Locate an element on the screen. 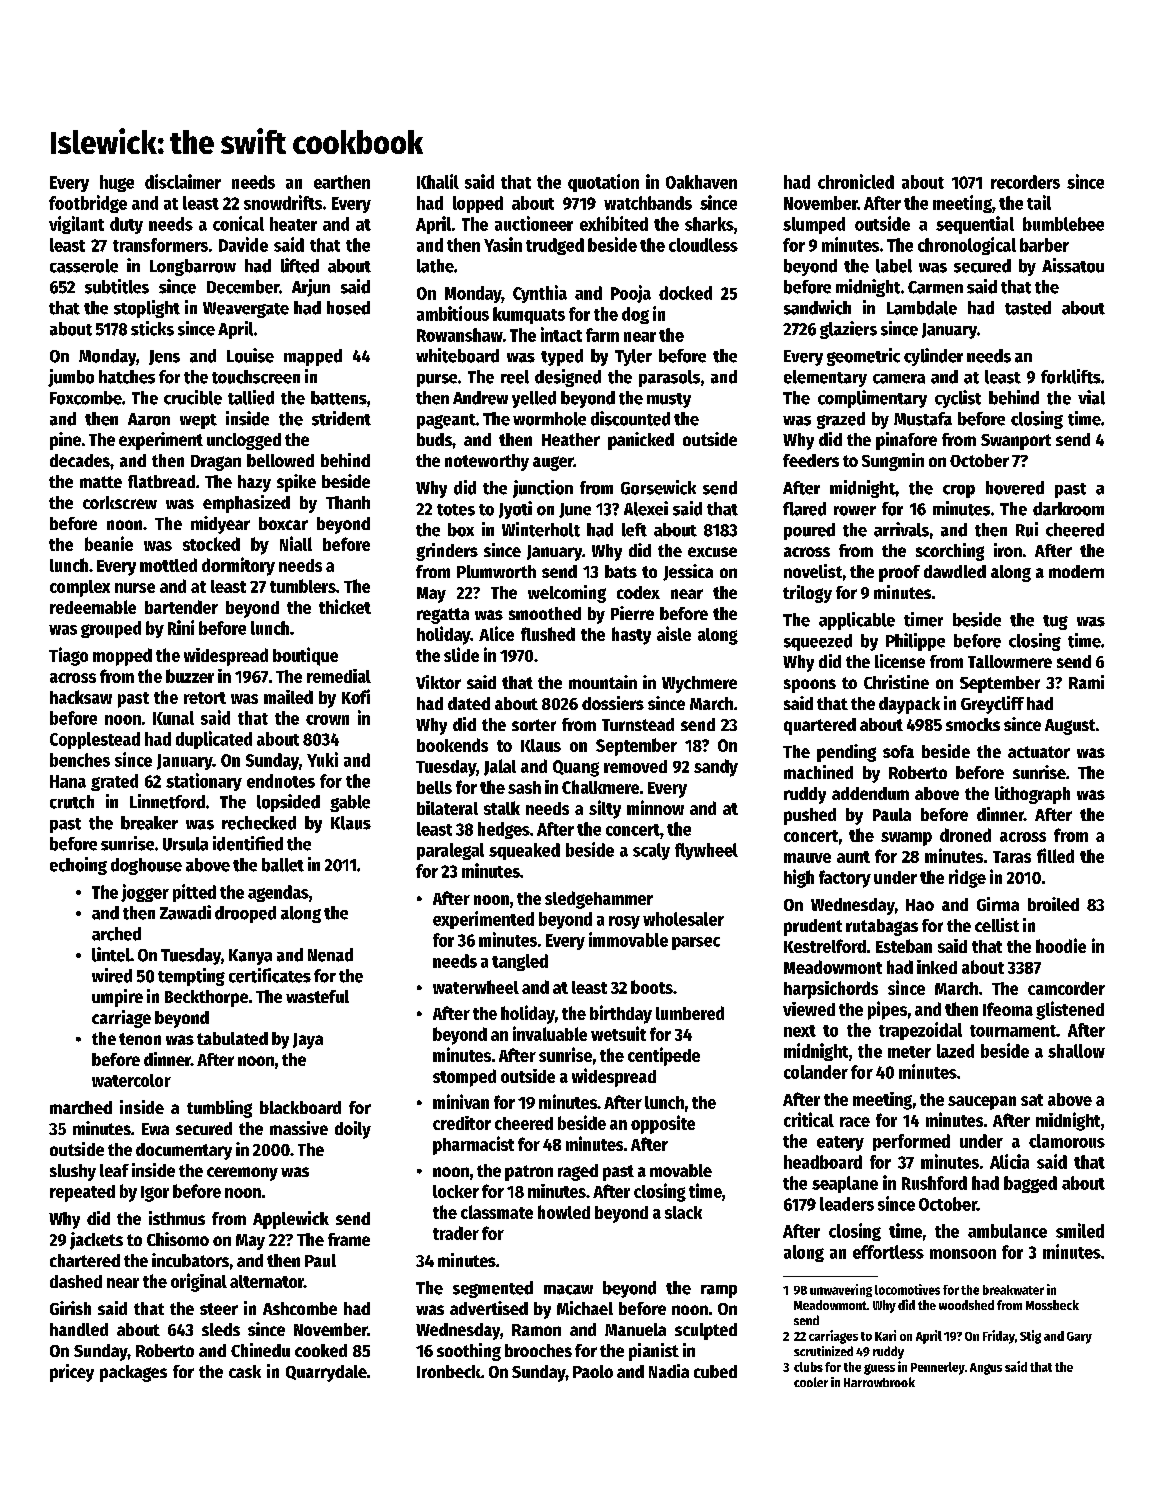 This screenshot has height=1494, width=1154. dormitory is located at coordinates (238, 566).
